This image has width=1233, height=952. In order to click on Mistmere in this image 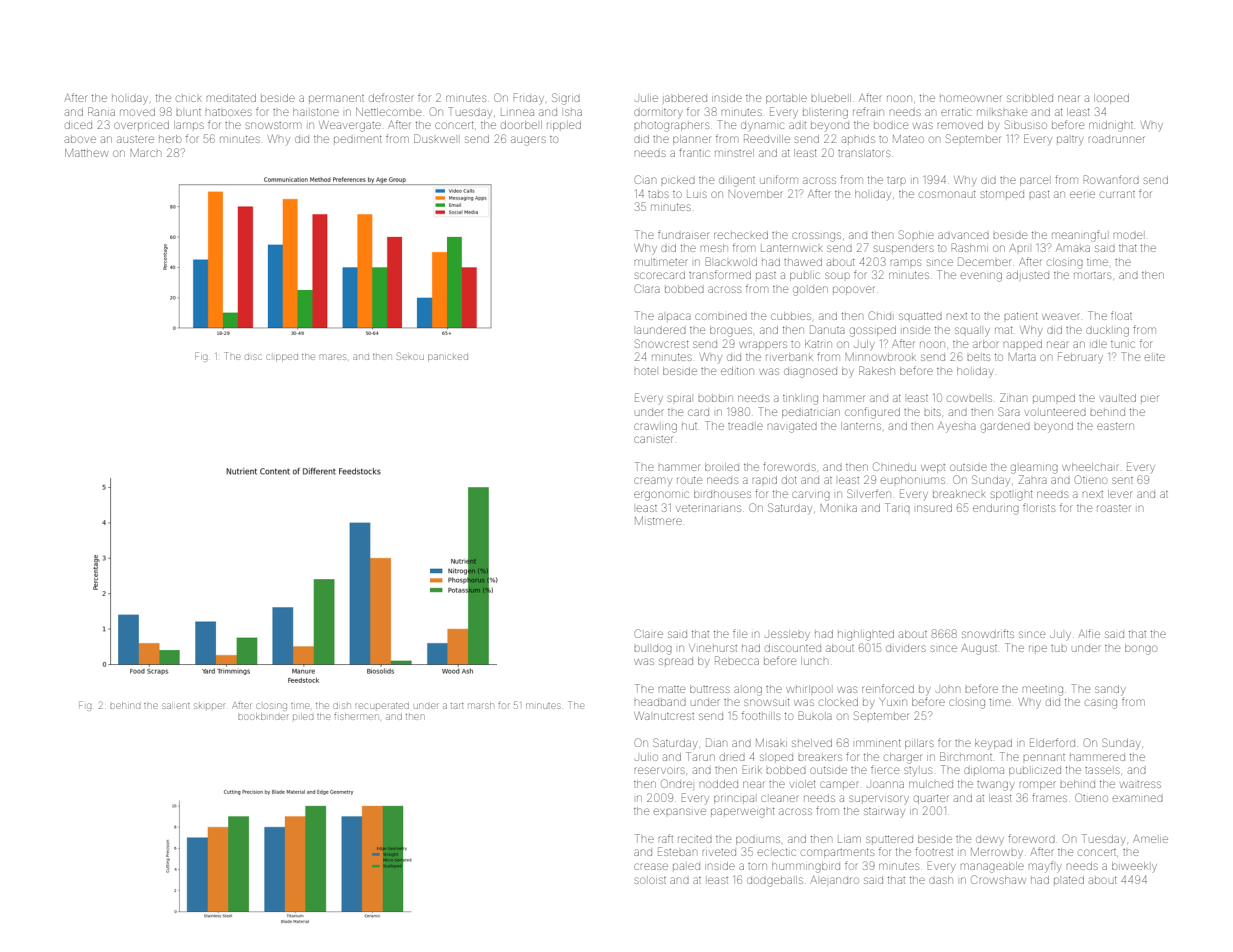, I will do `click(658, 521)`.
